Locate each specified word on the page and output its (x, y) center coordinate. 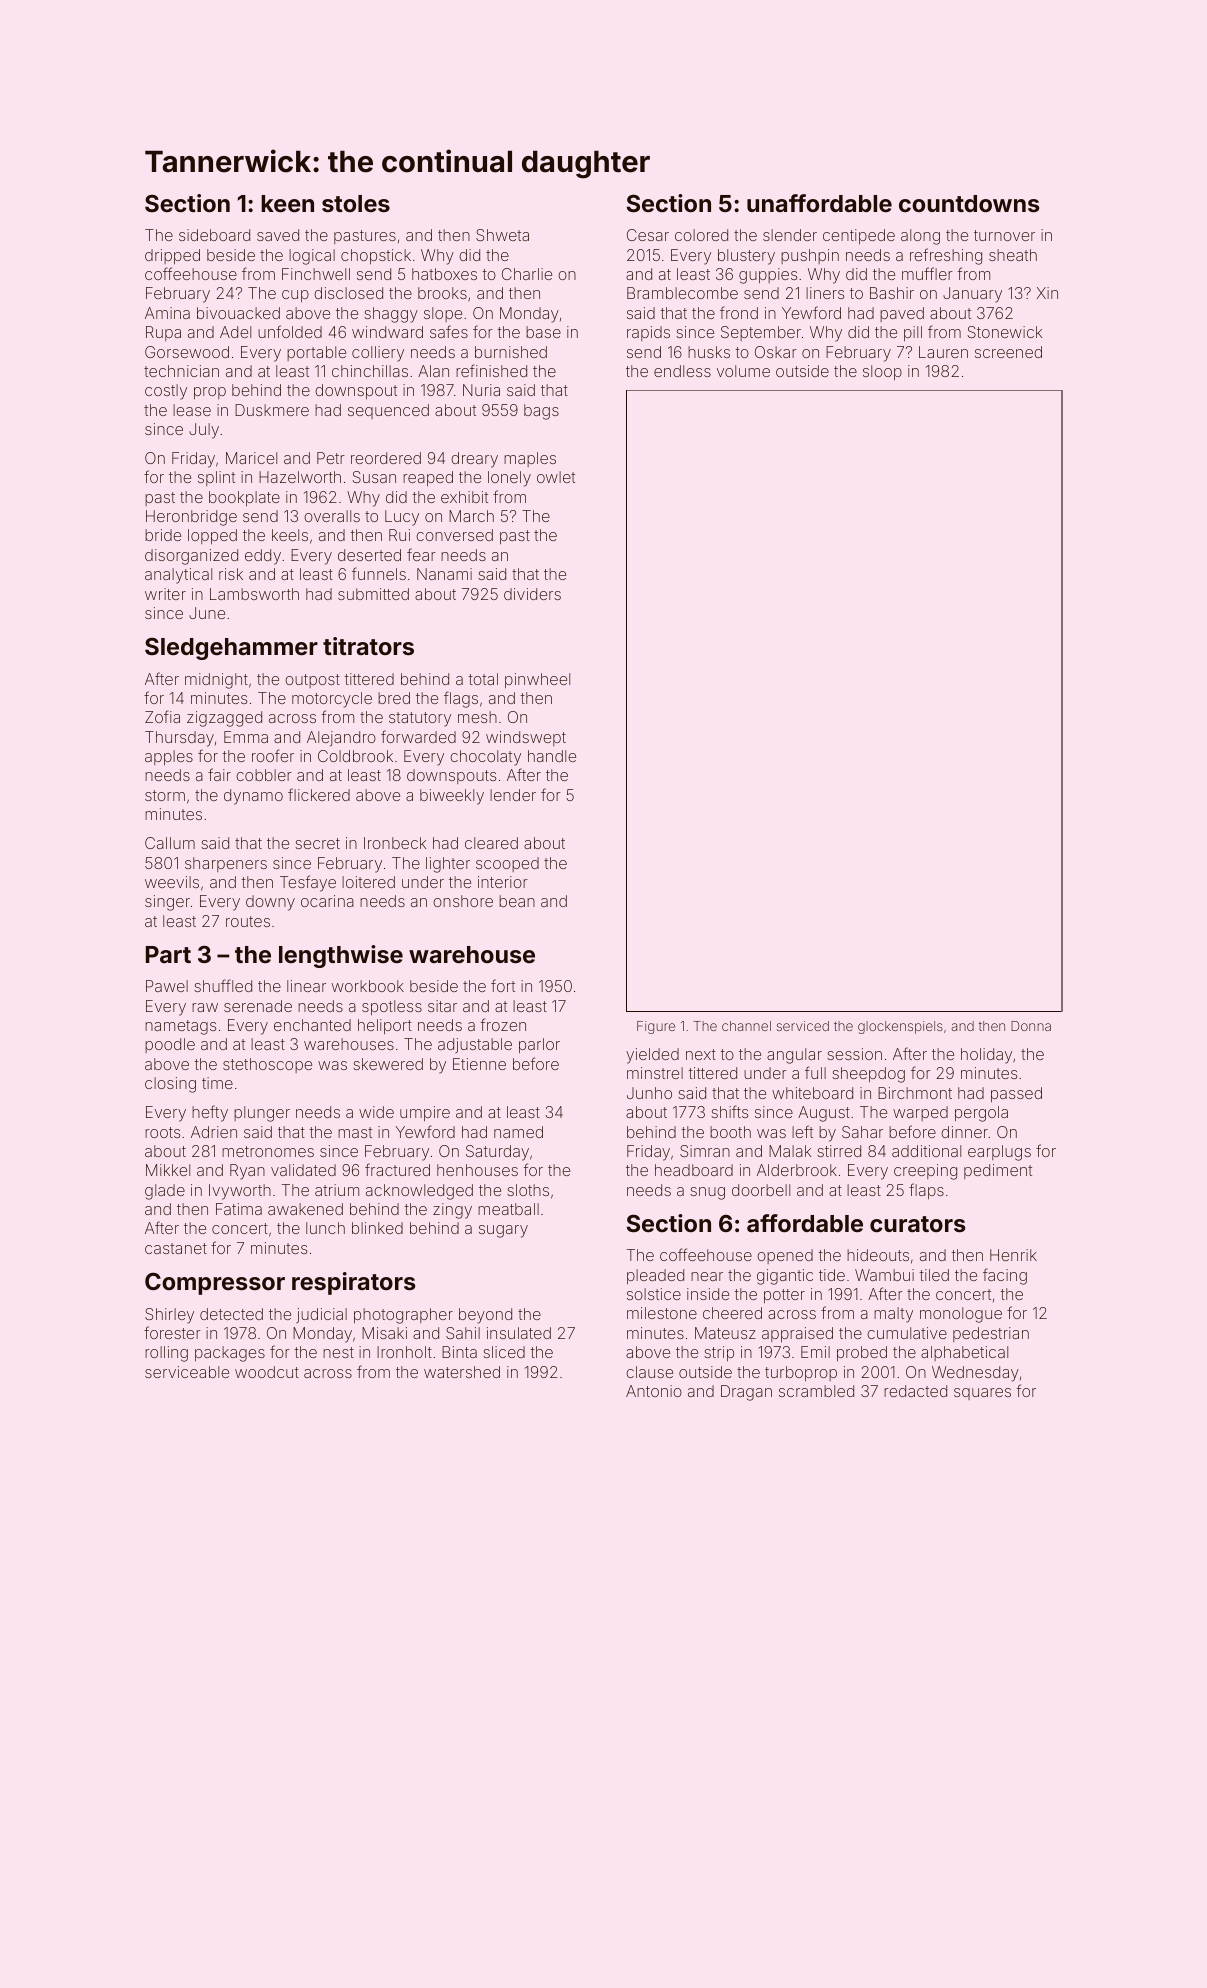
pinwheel (537, 680)
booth (730, 1132)
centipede (859, 236)
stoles (356, 203)
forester (172, 1332)
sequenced (388, 411)
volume (743, 371)
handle (552, 756)
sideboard (214, 235)
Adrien (214, 1132)
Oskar (776, 352)
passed (1016, 1094)
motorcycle (332, 700)
